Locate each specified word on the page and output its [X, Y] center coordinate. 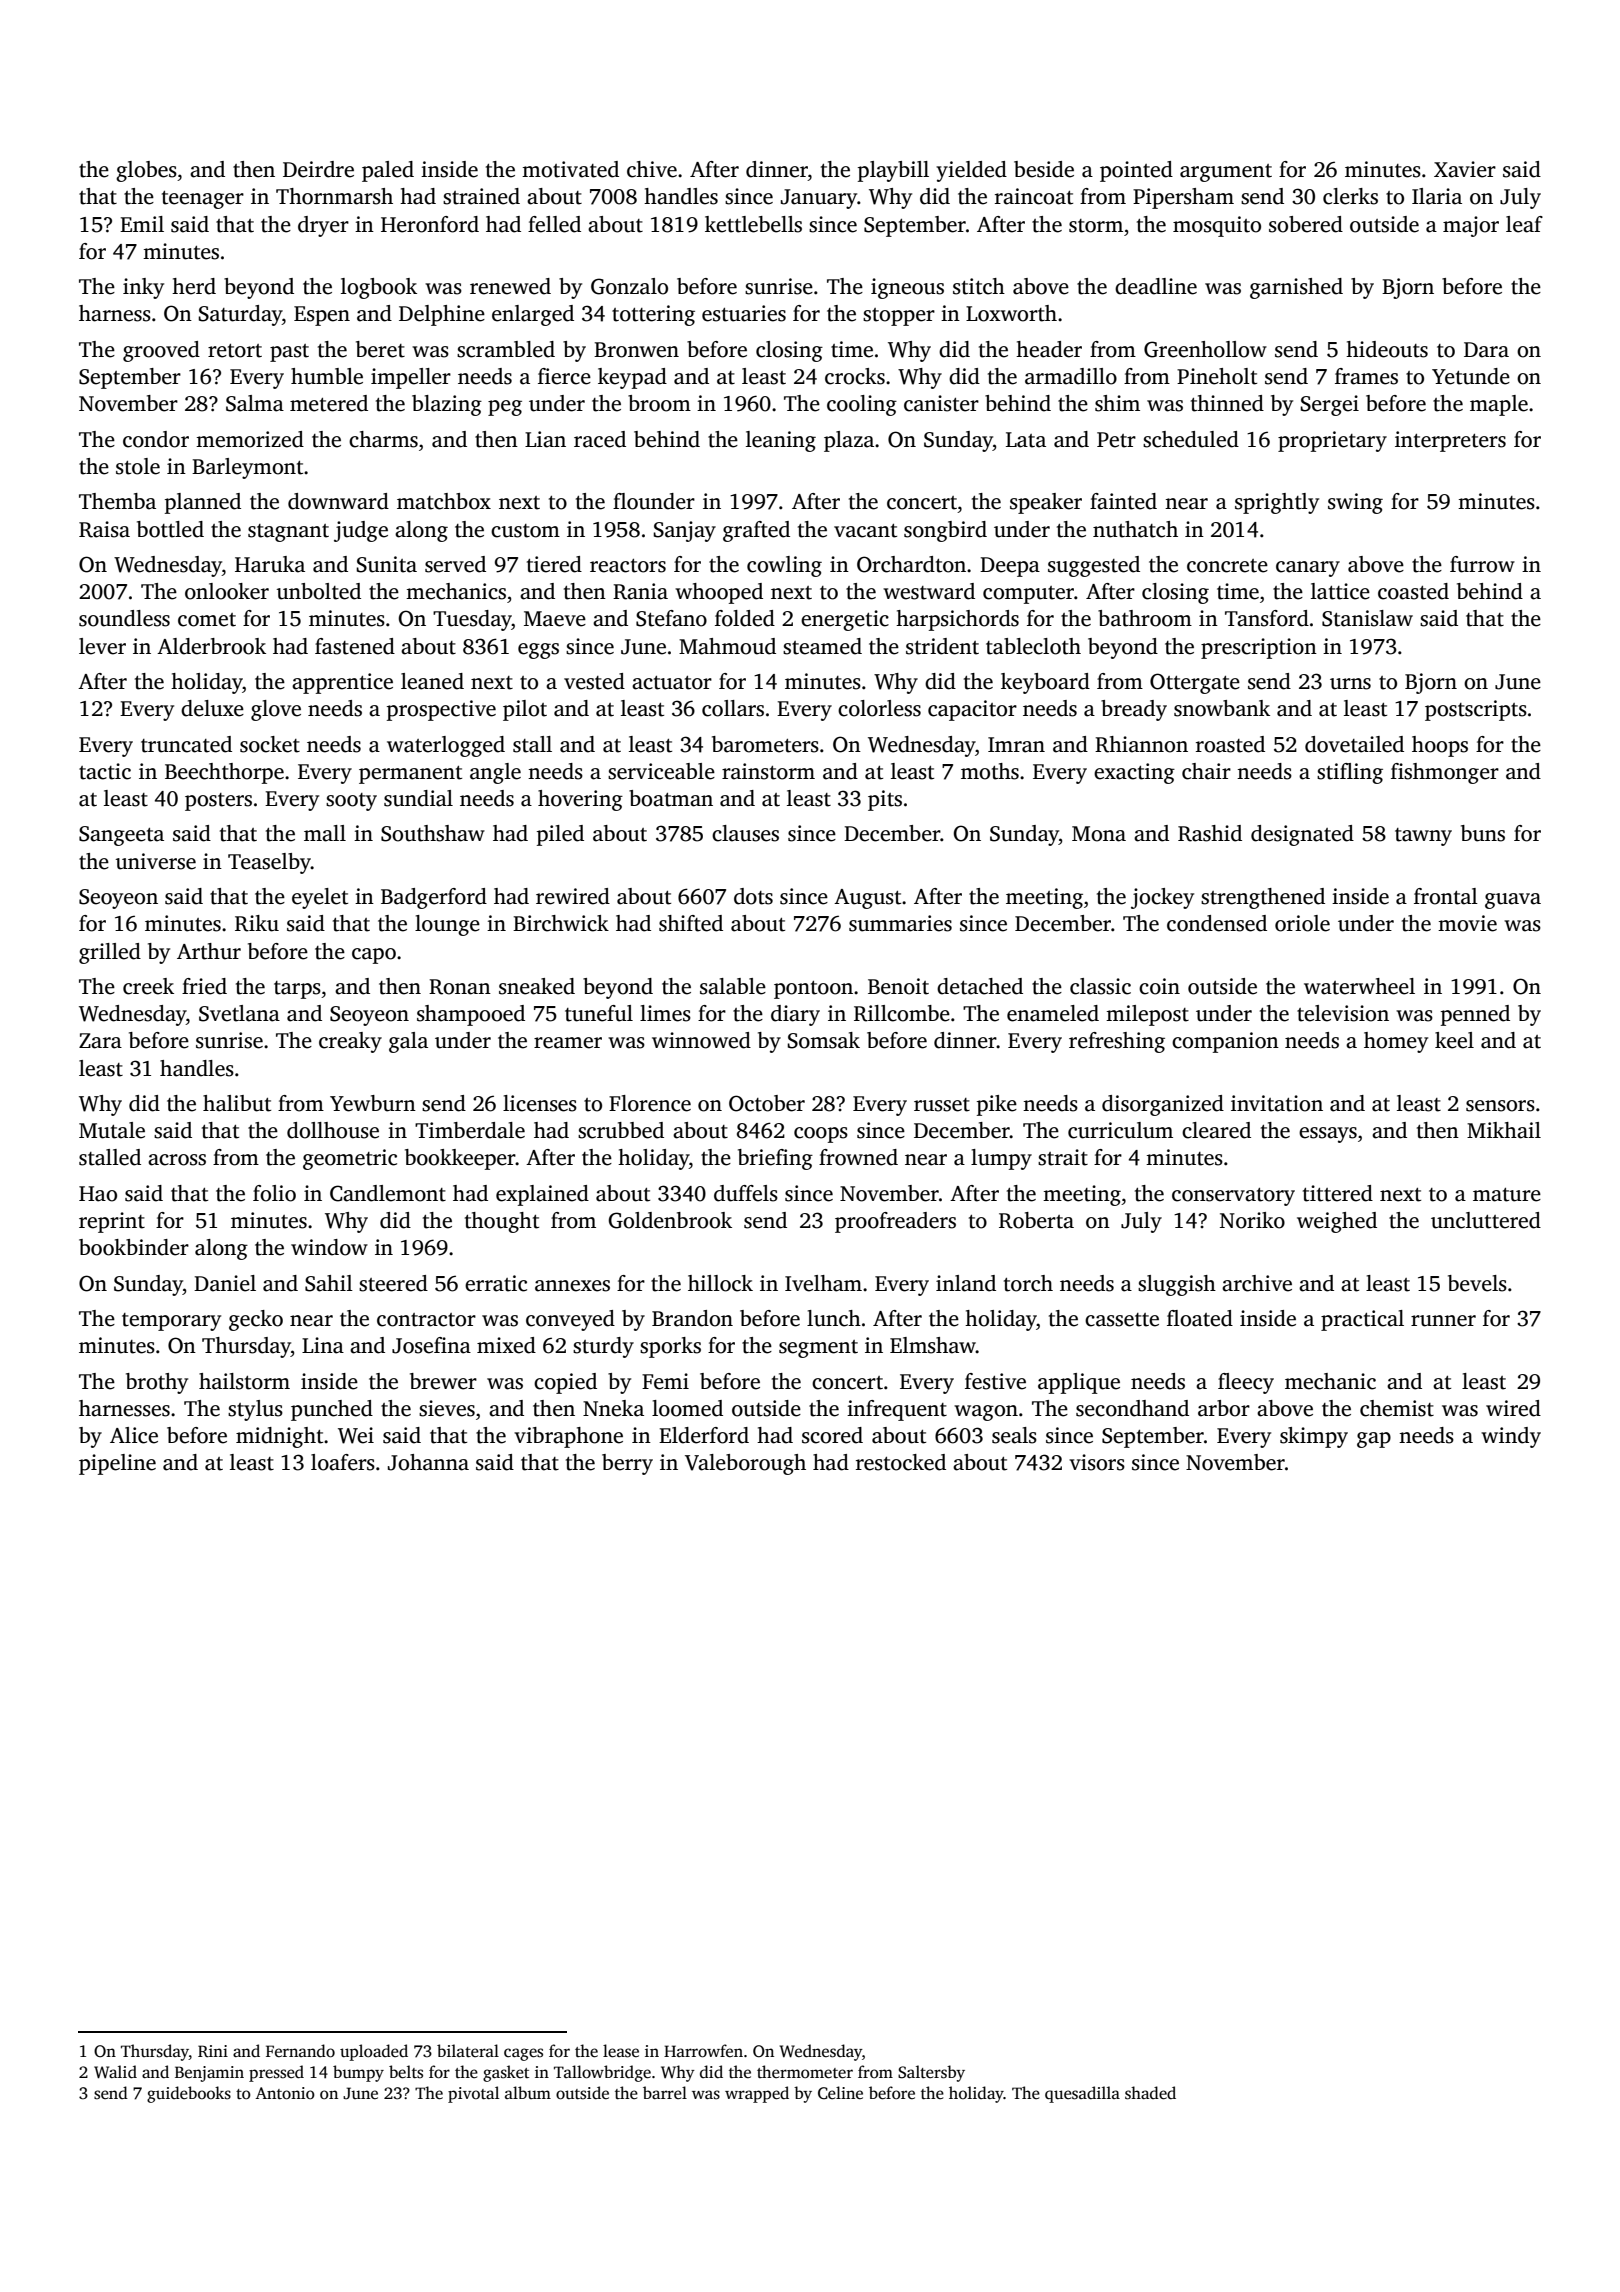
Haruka [270, 564]
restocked [901, 1462]
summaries [900, 923]
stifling [1350, 773]
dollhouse [333, 1130]
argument [1226, 173]
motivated [570, 169]
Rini [213, 2051]
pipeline [117, 1464]
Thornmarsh [334, 196]
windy [1511, 1437]
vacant [865, 531]
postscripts [1476, 710]
